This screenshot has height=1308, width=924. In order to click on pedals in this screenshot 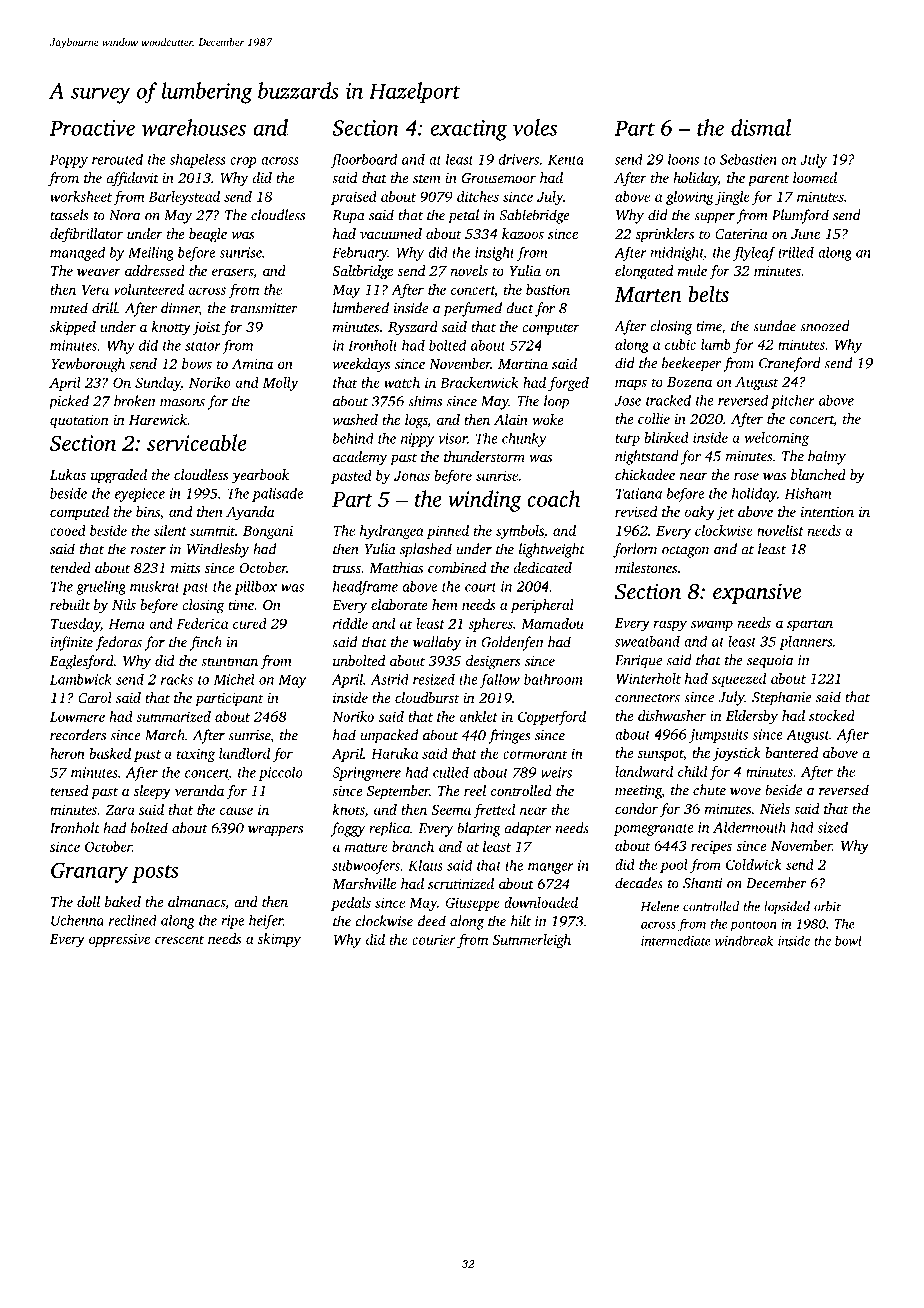, I will do `click(351, 904)`.
